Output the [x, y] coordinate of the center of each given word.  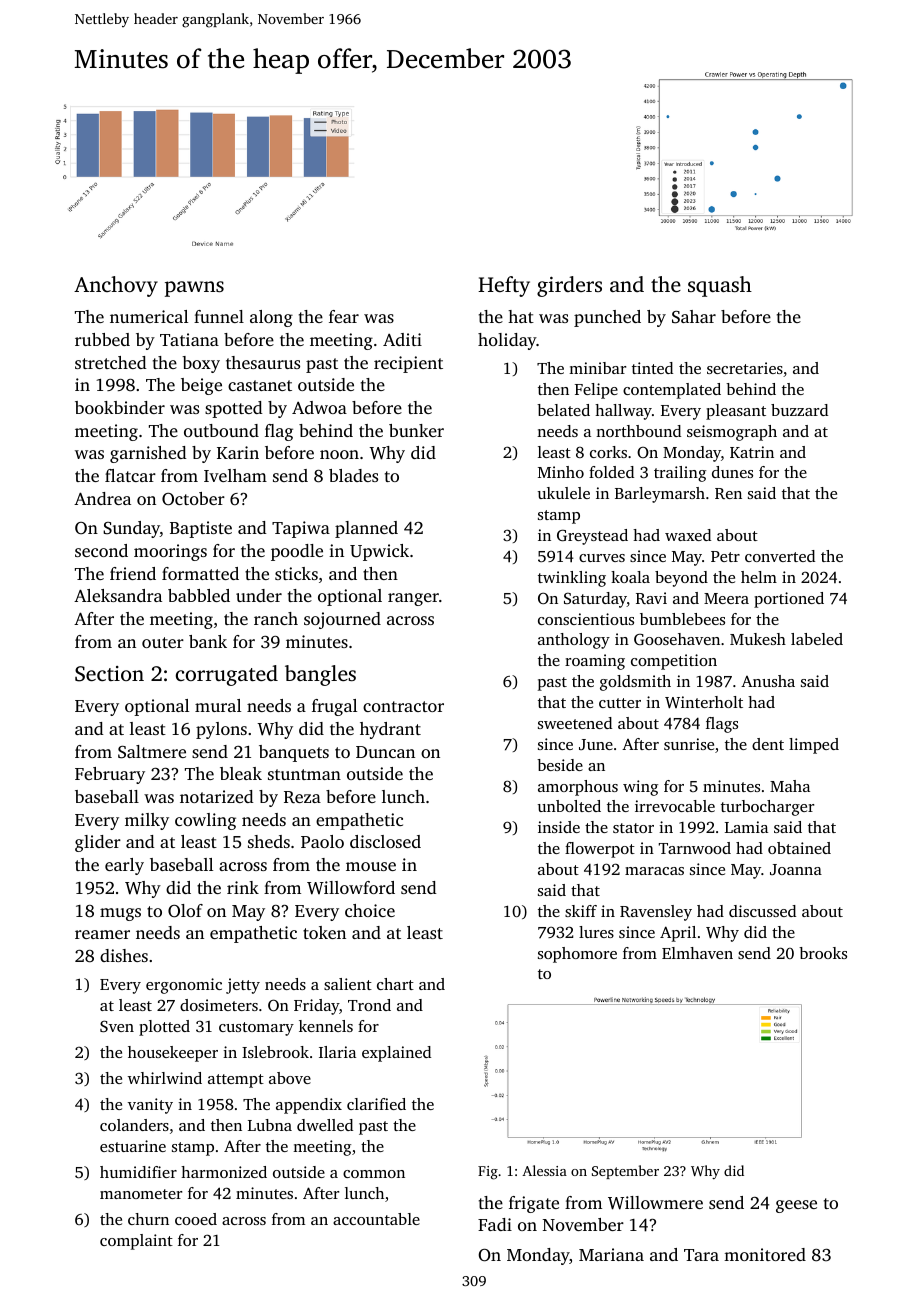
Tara [701, 1255]
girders [569, 286]
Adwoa [319, 407]
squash [720, 286]
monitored [765, 1254]
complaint [136, 1242]
